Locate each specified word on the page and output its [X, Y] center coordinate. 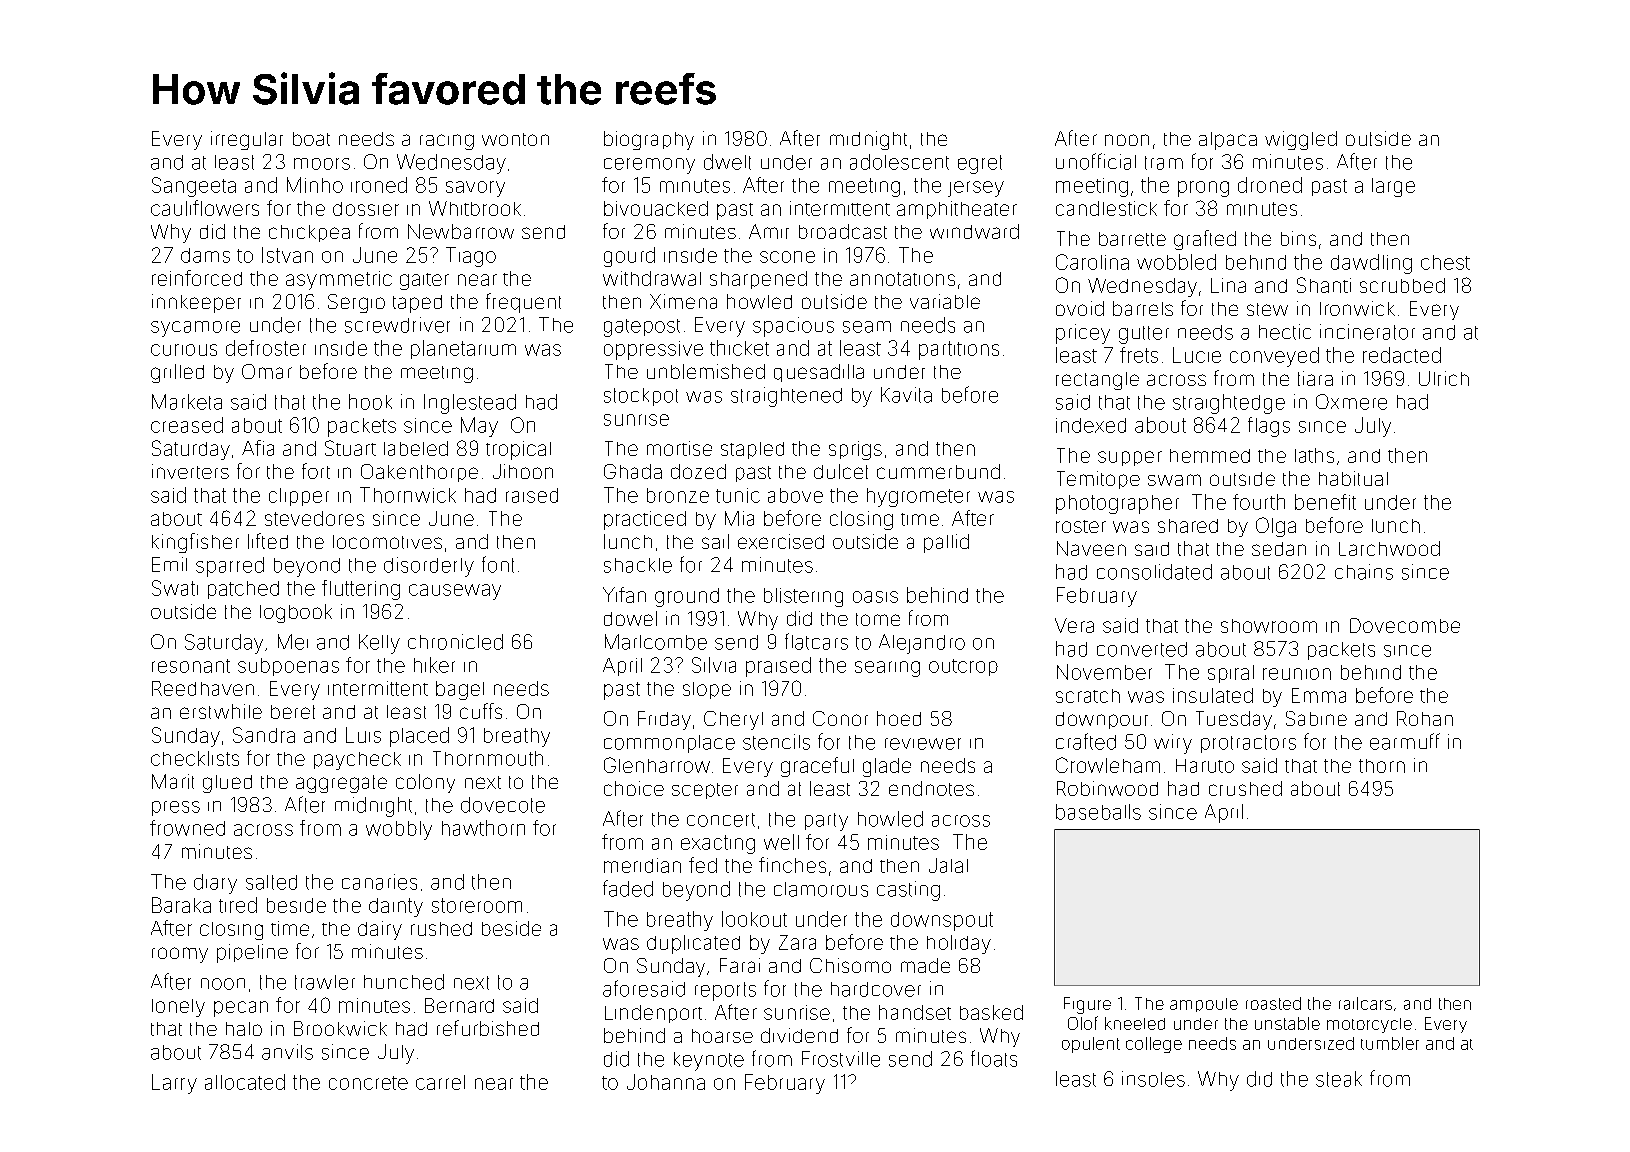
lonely [178, 1008]
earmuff [1405, 741]
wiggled [1301, 140]
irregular [247, 140]
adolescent [899, 162]
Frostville [841, 1059]
